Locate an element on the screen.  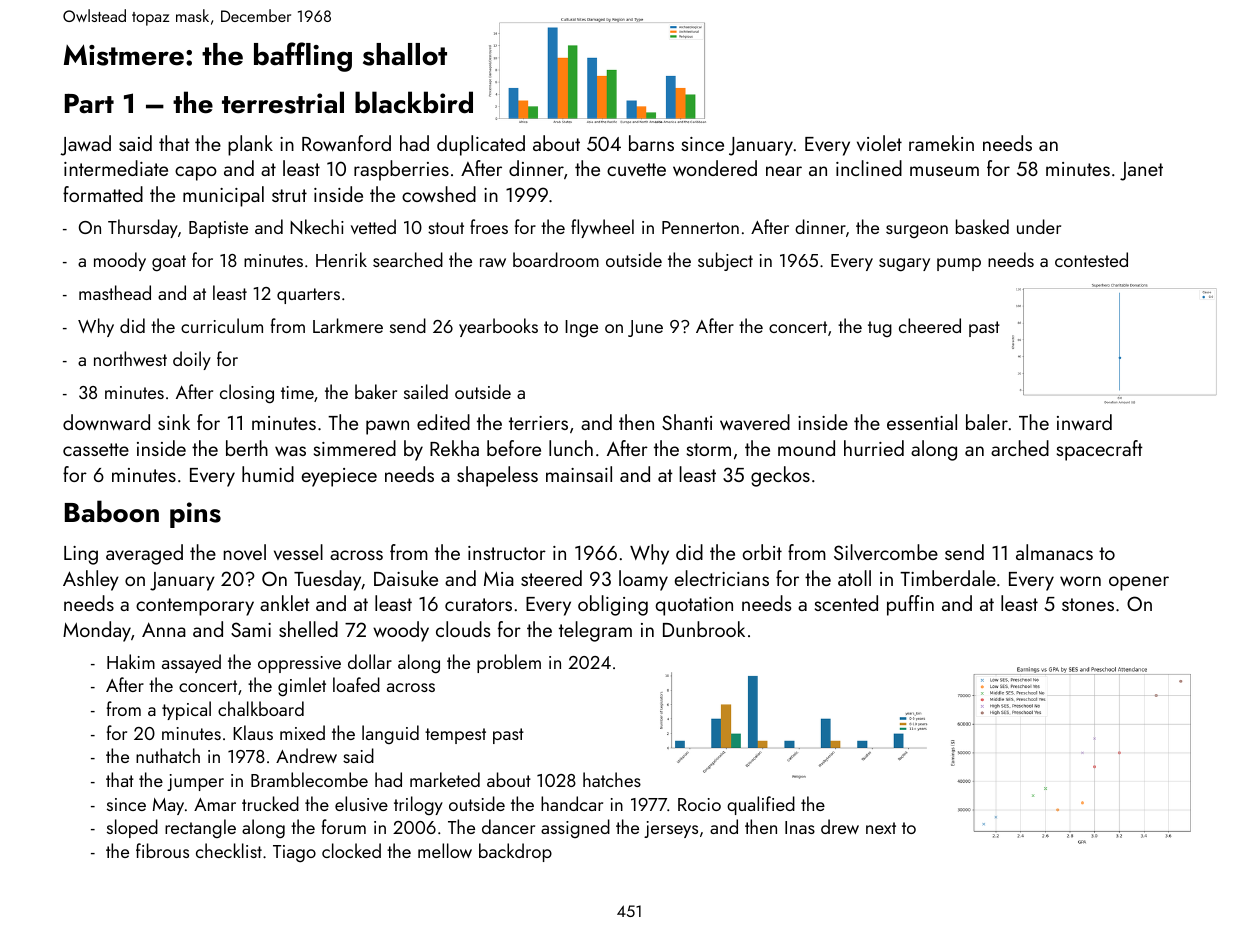
eyepiece is located at coordinates (339, 477).
